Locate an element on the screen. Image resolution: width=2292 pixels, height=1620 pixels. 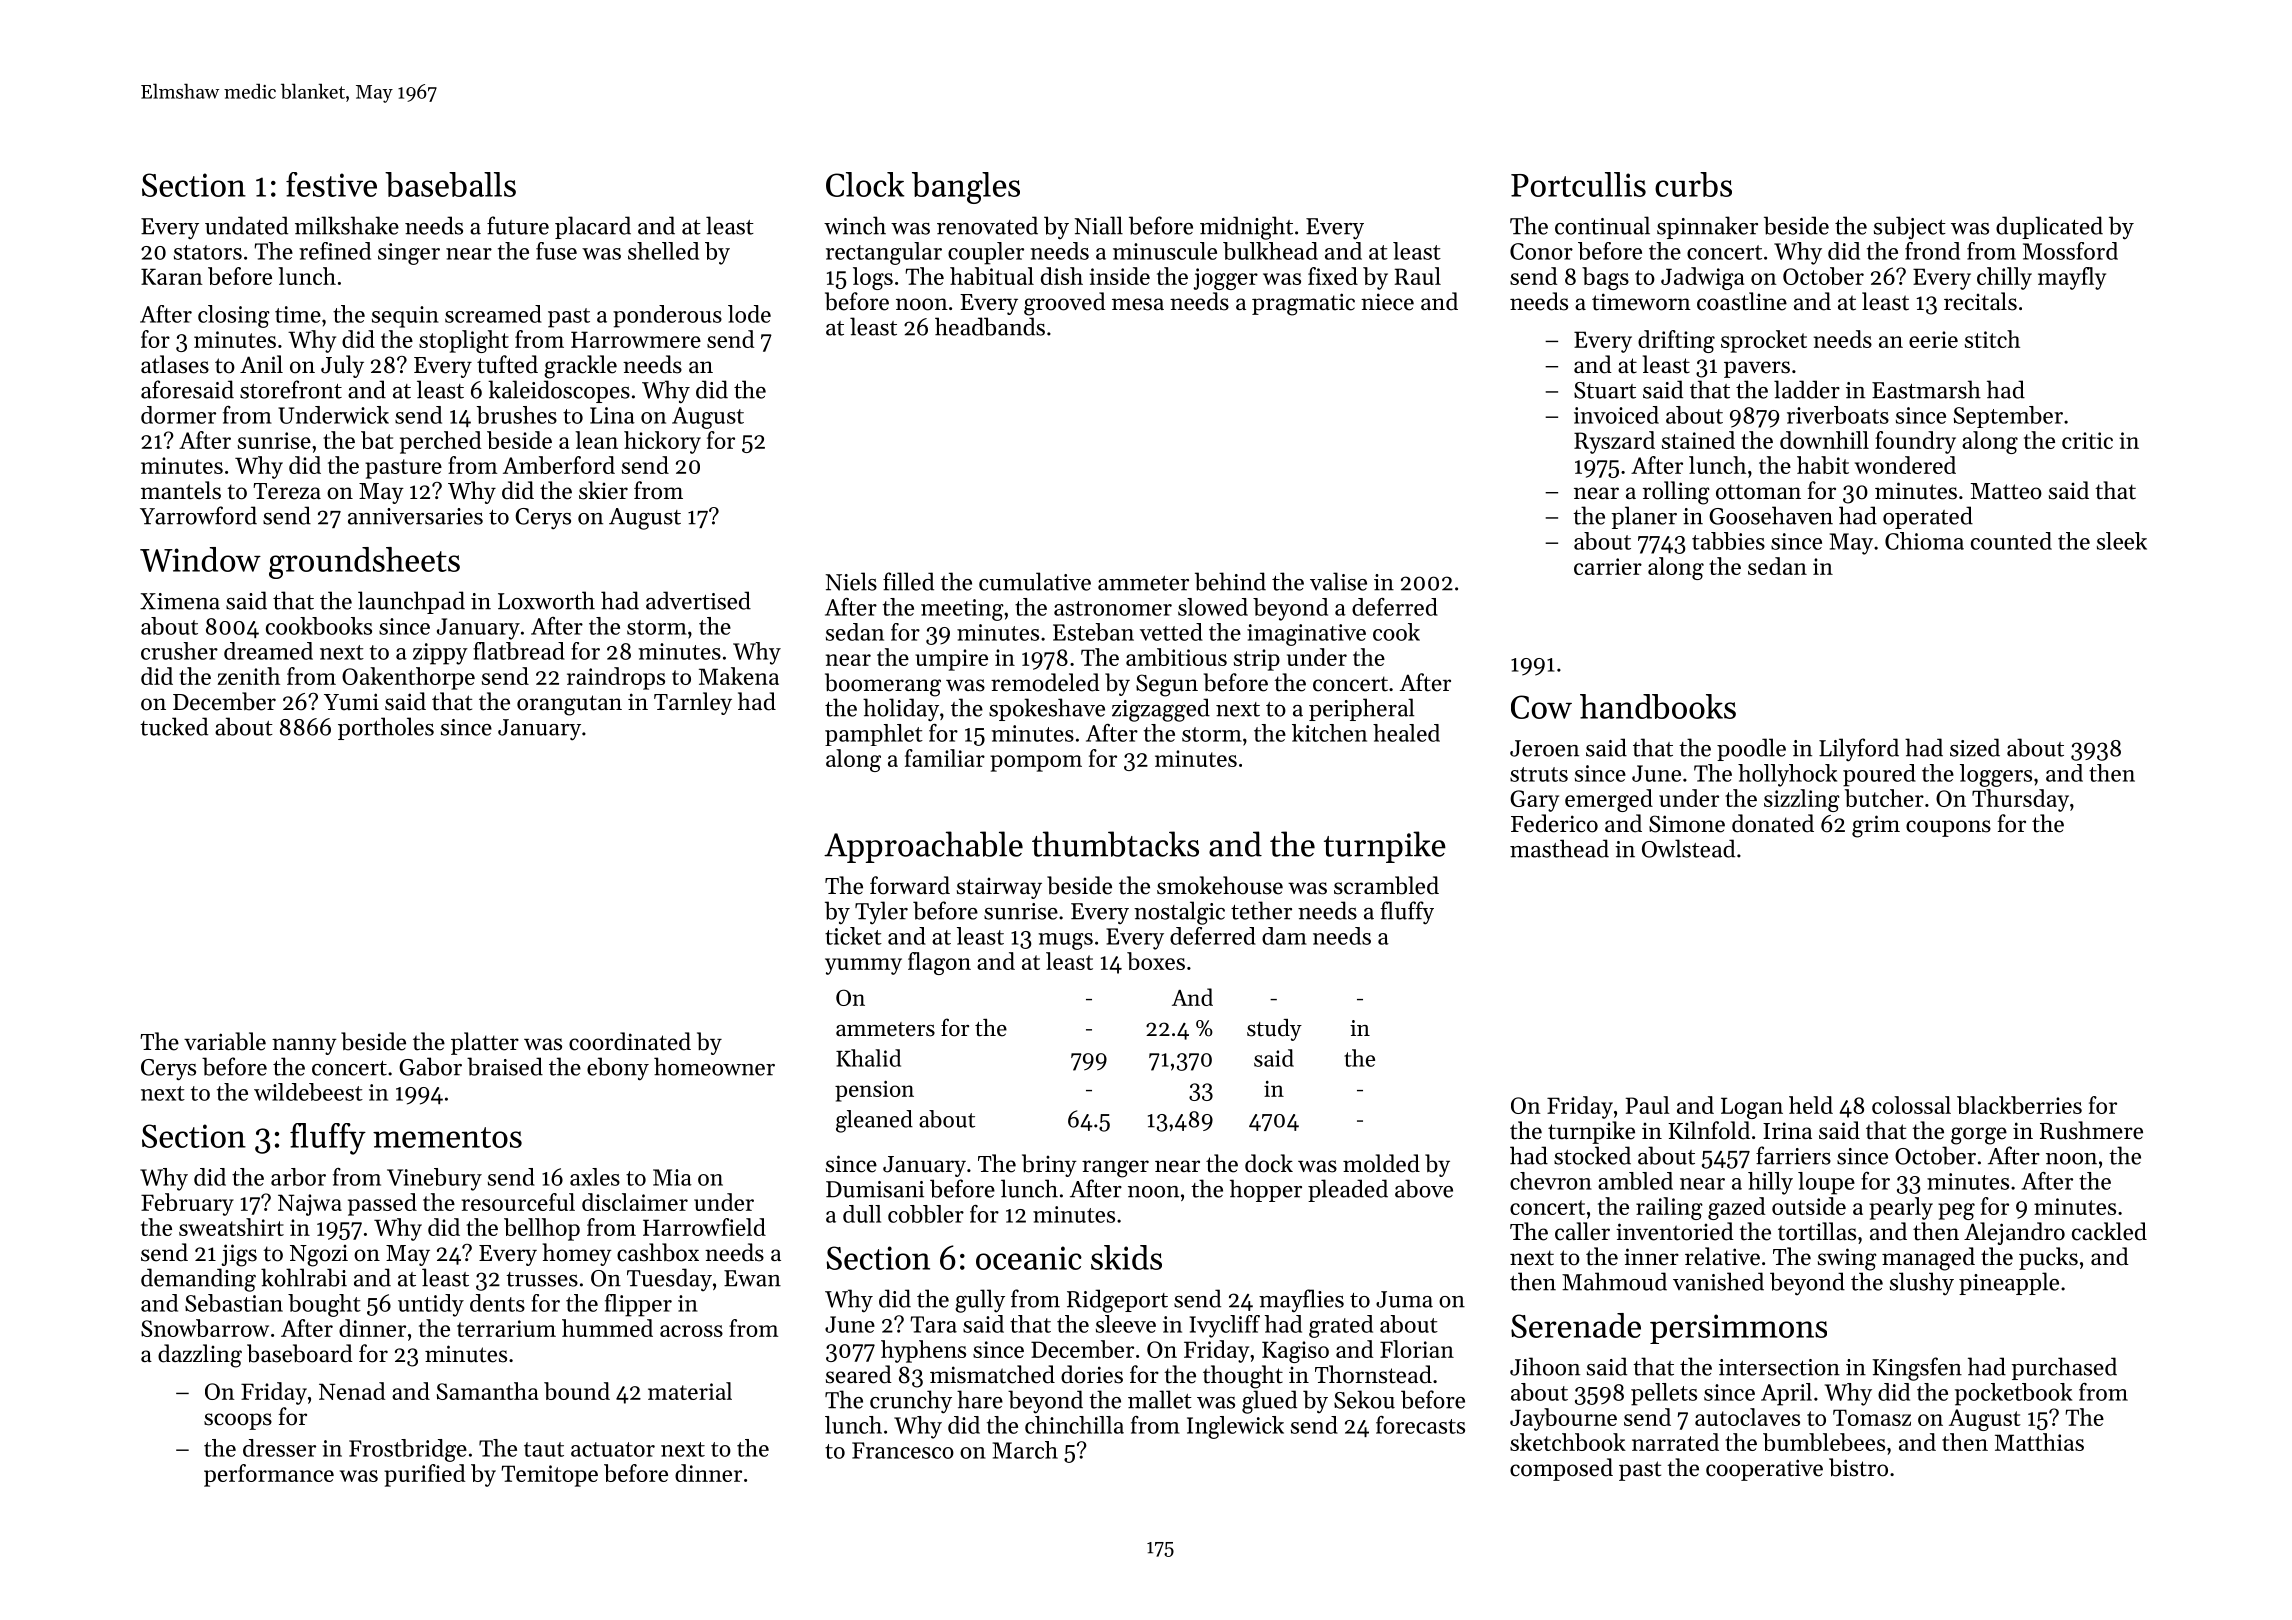
Ivycliff is located at coordinates (1225, 1326).
